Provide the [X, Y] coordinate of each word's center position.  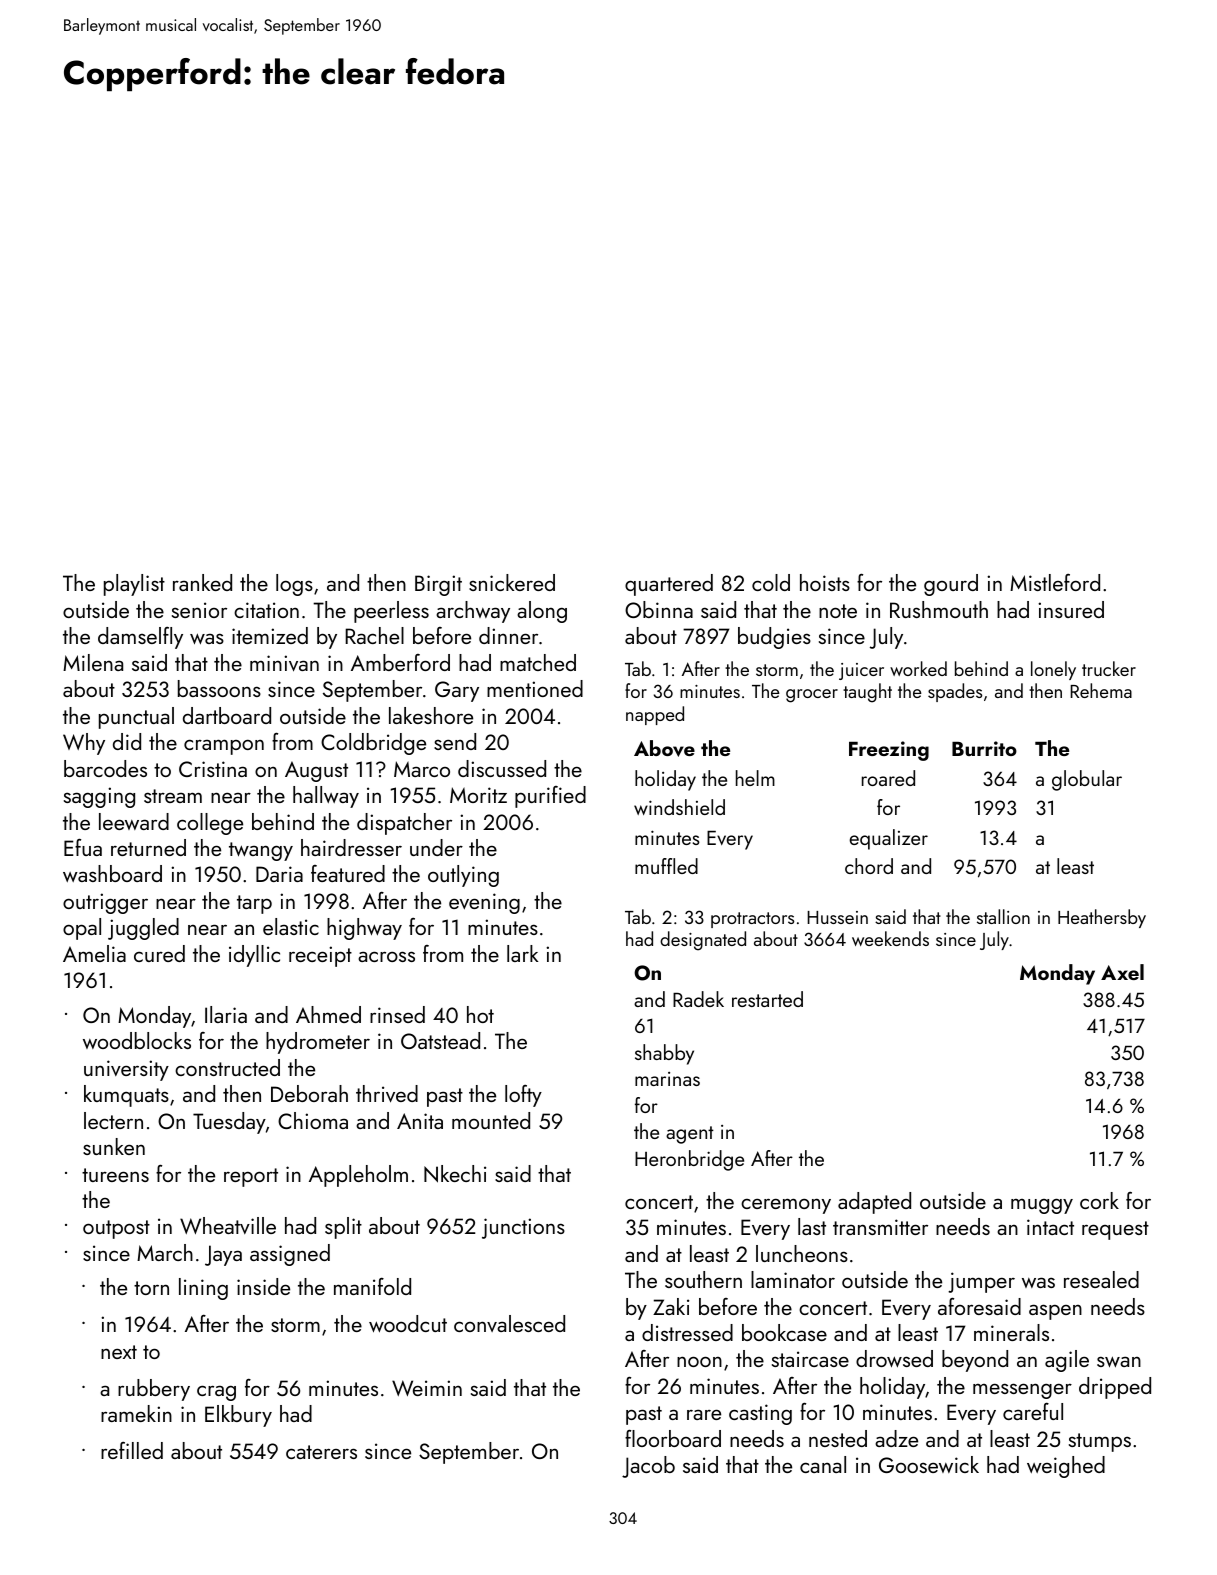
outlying [463, 876]
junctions [523, 1228]
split [343, 1228]
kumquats [126, 1096]
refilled [132, 1450]
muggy [1042, 1206]
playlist [134, 585]
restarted [767, 999]
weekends [890, 938]
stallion [1003, 916]
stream [173, 796]
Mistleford [1055, 582]
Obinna [659, 609]
